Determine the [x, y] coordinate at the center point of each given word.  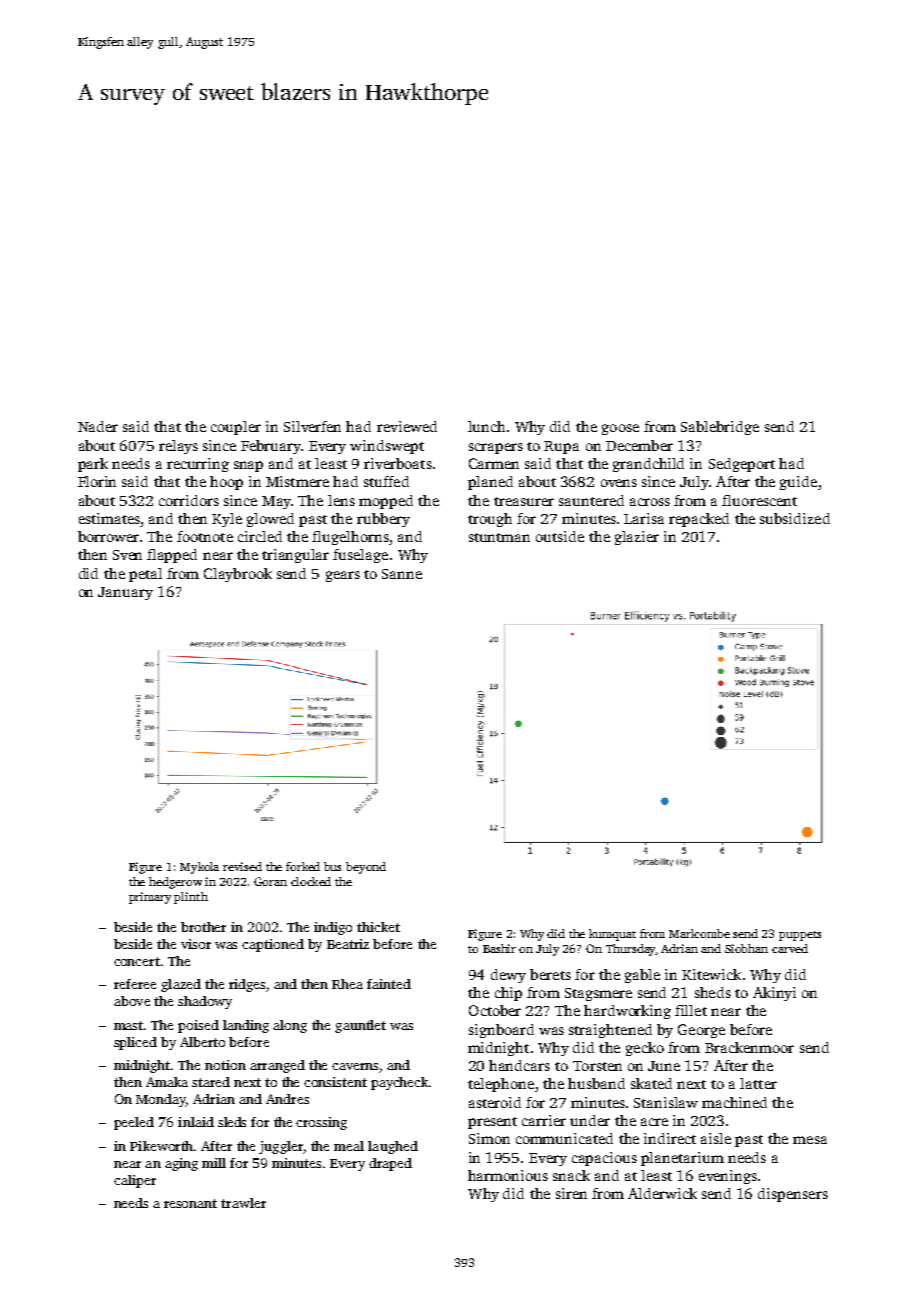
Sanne [402, 574]
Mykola [199, 868]
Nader [98, 426]
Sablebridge [720, 428]
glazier [637, 538]
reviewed [407, 426]
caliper [135, 1181]
